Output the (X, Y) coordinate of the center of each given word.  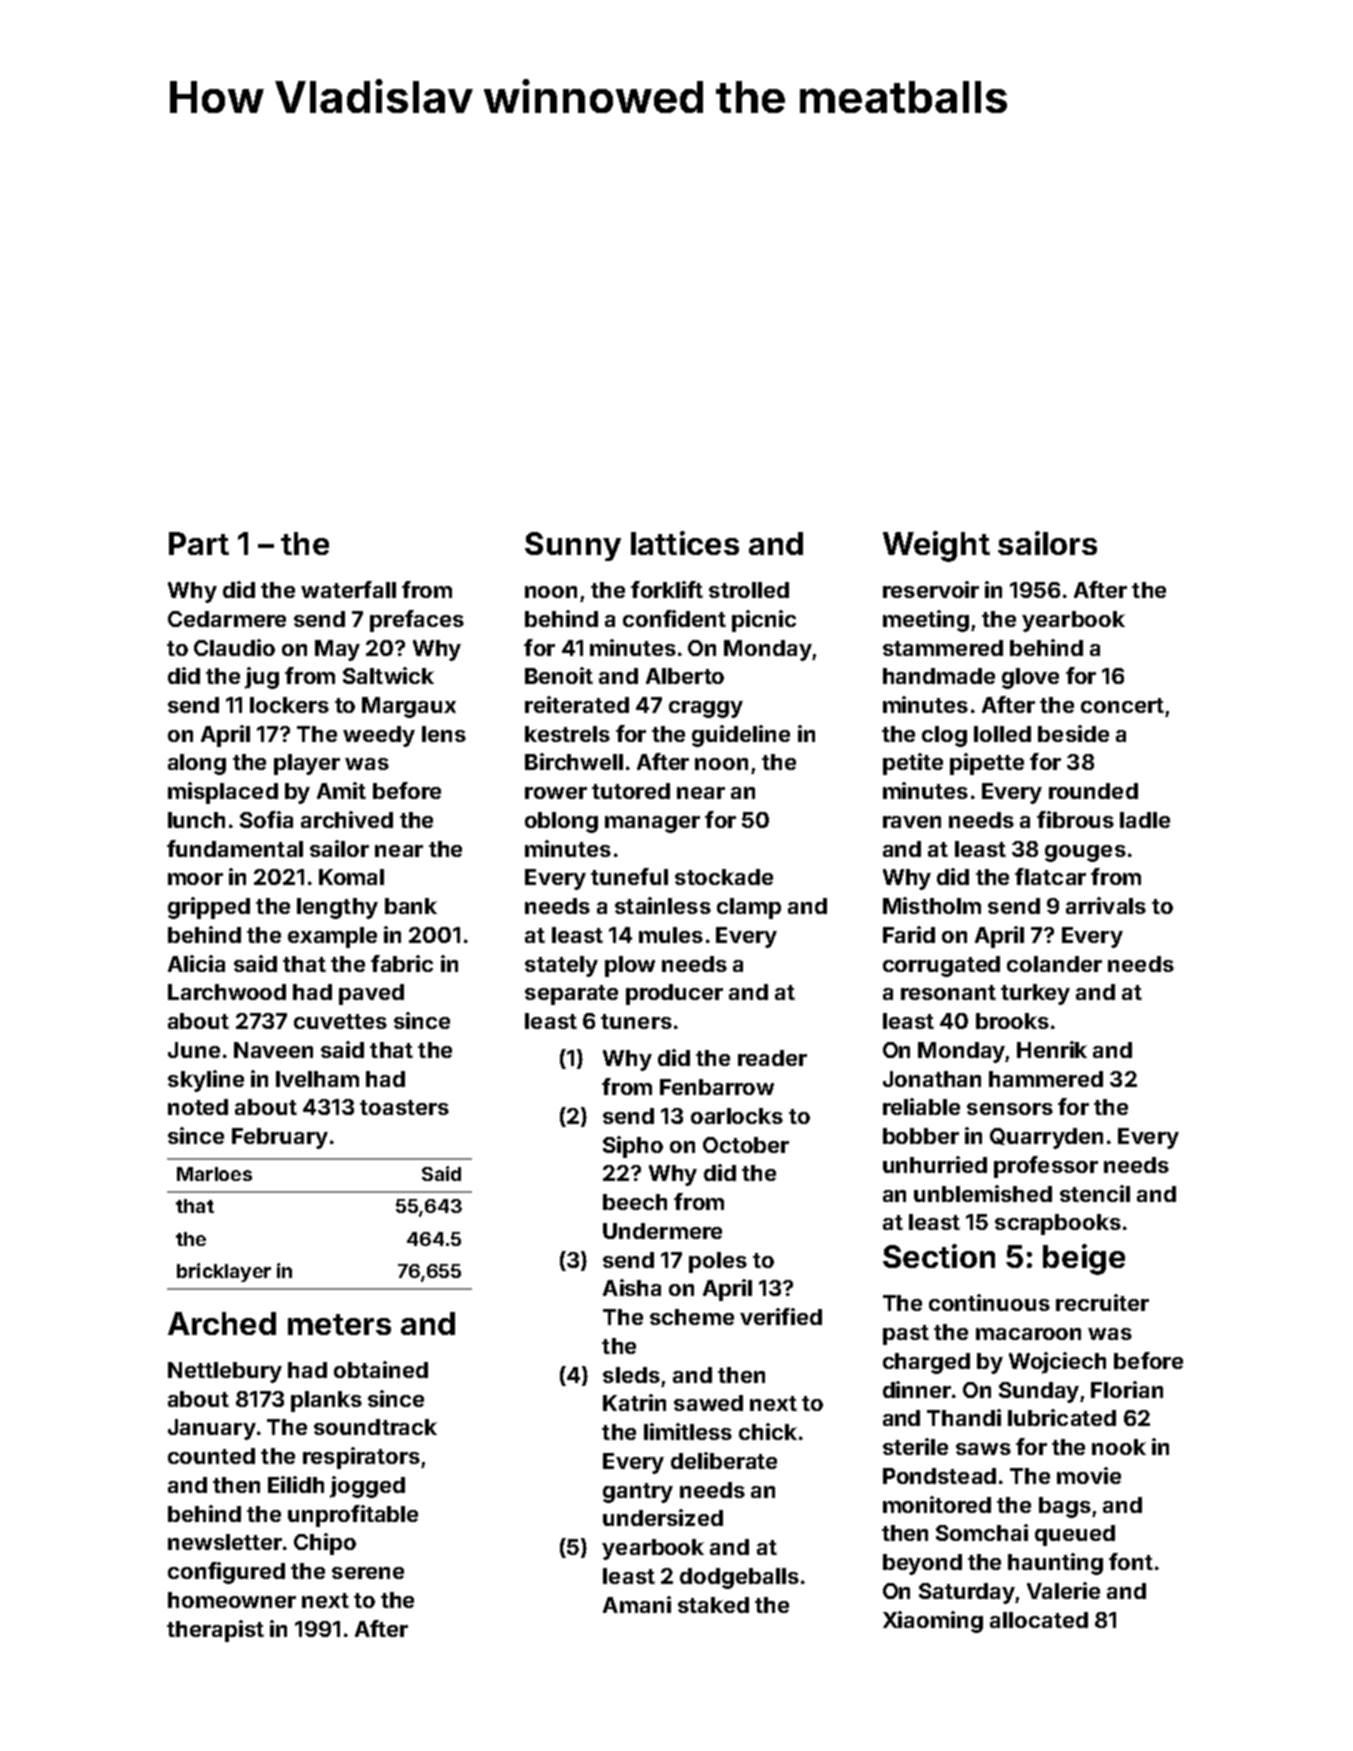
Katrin (634, 1402)
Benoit (559, 675)
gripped (209, 908)
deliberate (724, 1460)
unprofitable (353, 1516)
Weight (936, 546)
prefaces (417, 621)
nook (1119, 1447)
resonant (948, 992)
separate (571, 995)
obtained (381, 1369)
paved (371, 994)
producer (674, 994)
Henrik (1052, 1049)
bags (1065, 1507)
